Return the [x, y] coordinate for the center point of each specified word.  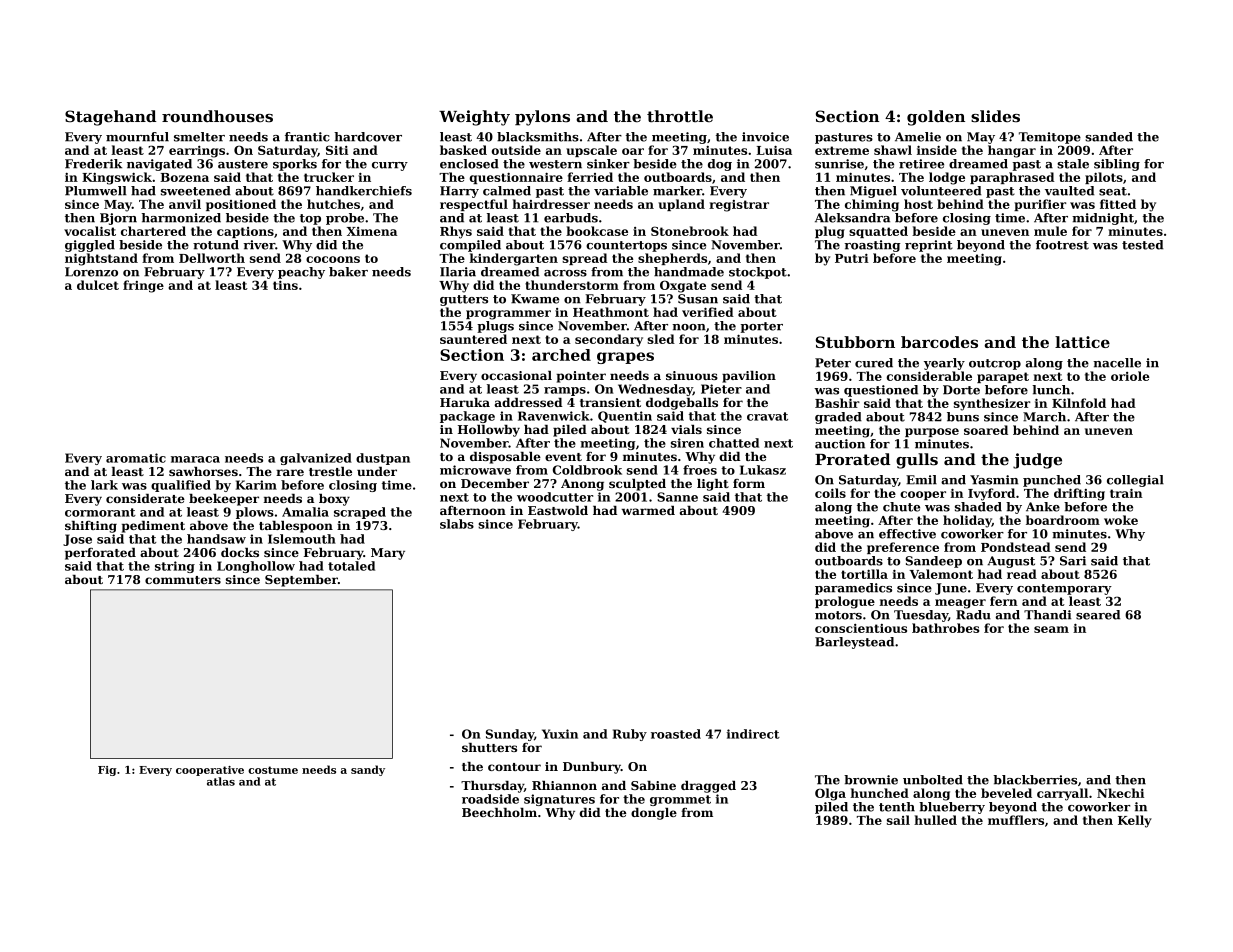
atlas [221, 781]
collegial [1135, 481]
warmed [648, 510]
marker [677, 191]
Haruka [465, 402]
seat [1113, 191]
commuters [183, 580]
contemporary [1064, 589]
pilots [1104, 178]
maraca [195, 459]
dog [720, 165]
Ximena [372, 231]
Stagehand [110, 118]
